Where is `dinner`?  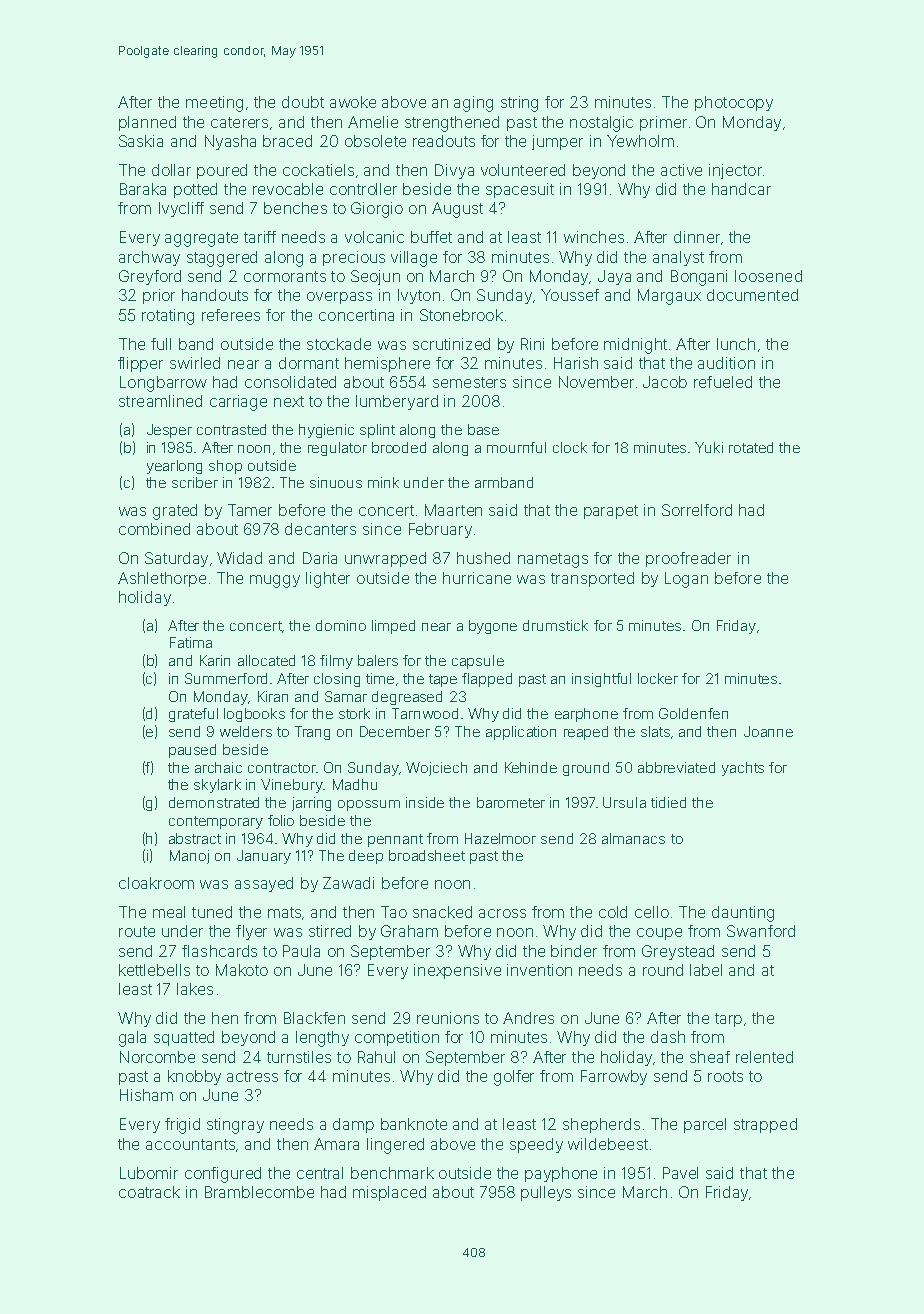 dinner is located at coordinates (697, 237).
